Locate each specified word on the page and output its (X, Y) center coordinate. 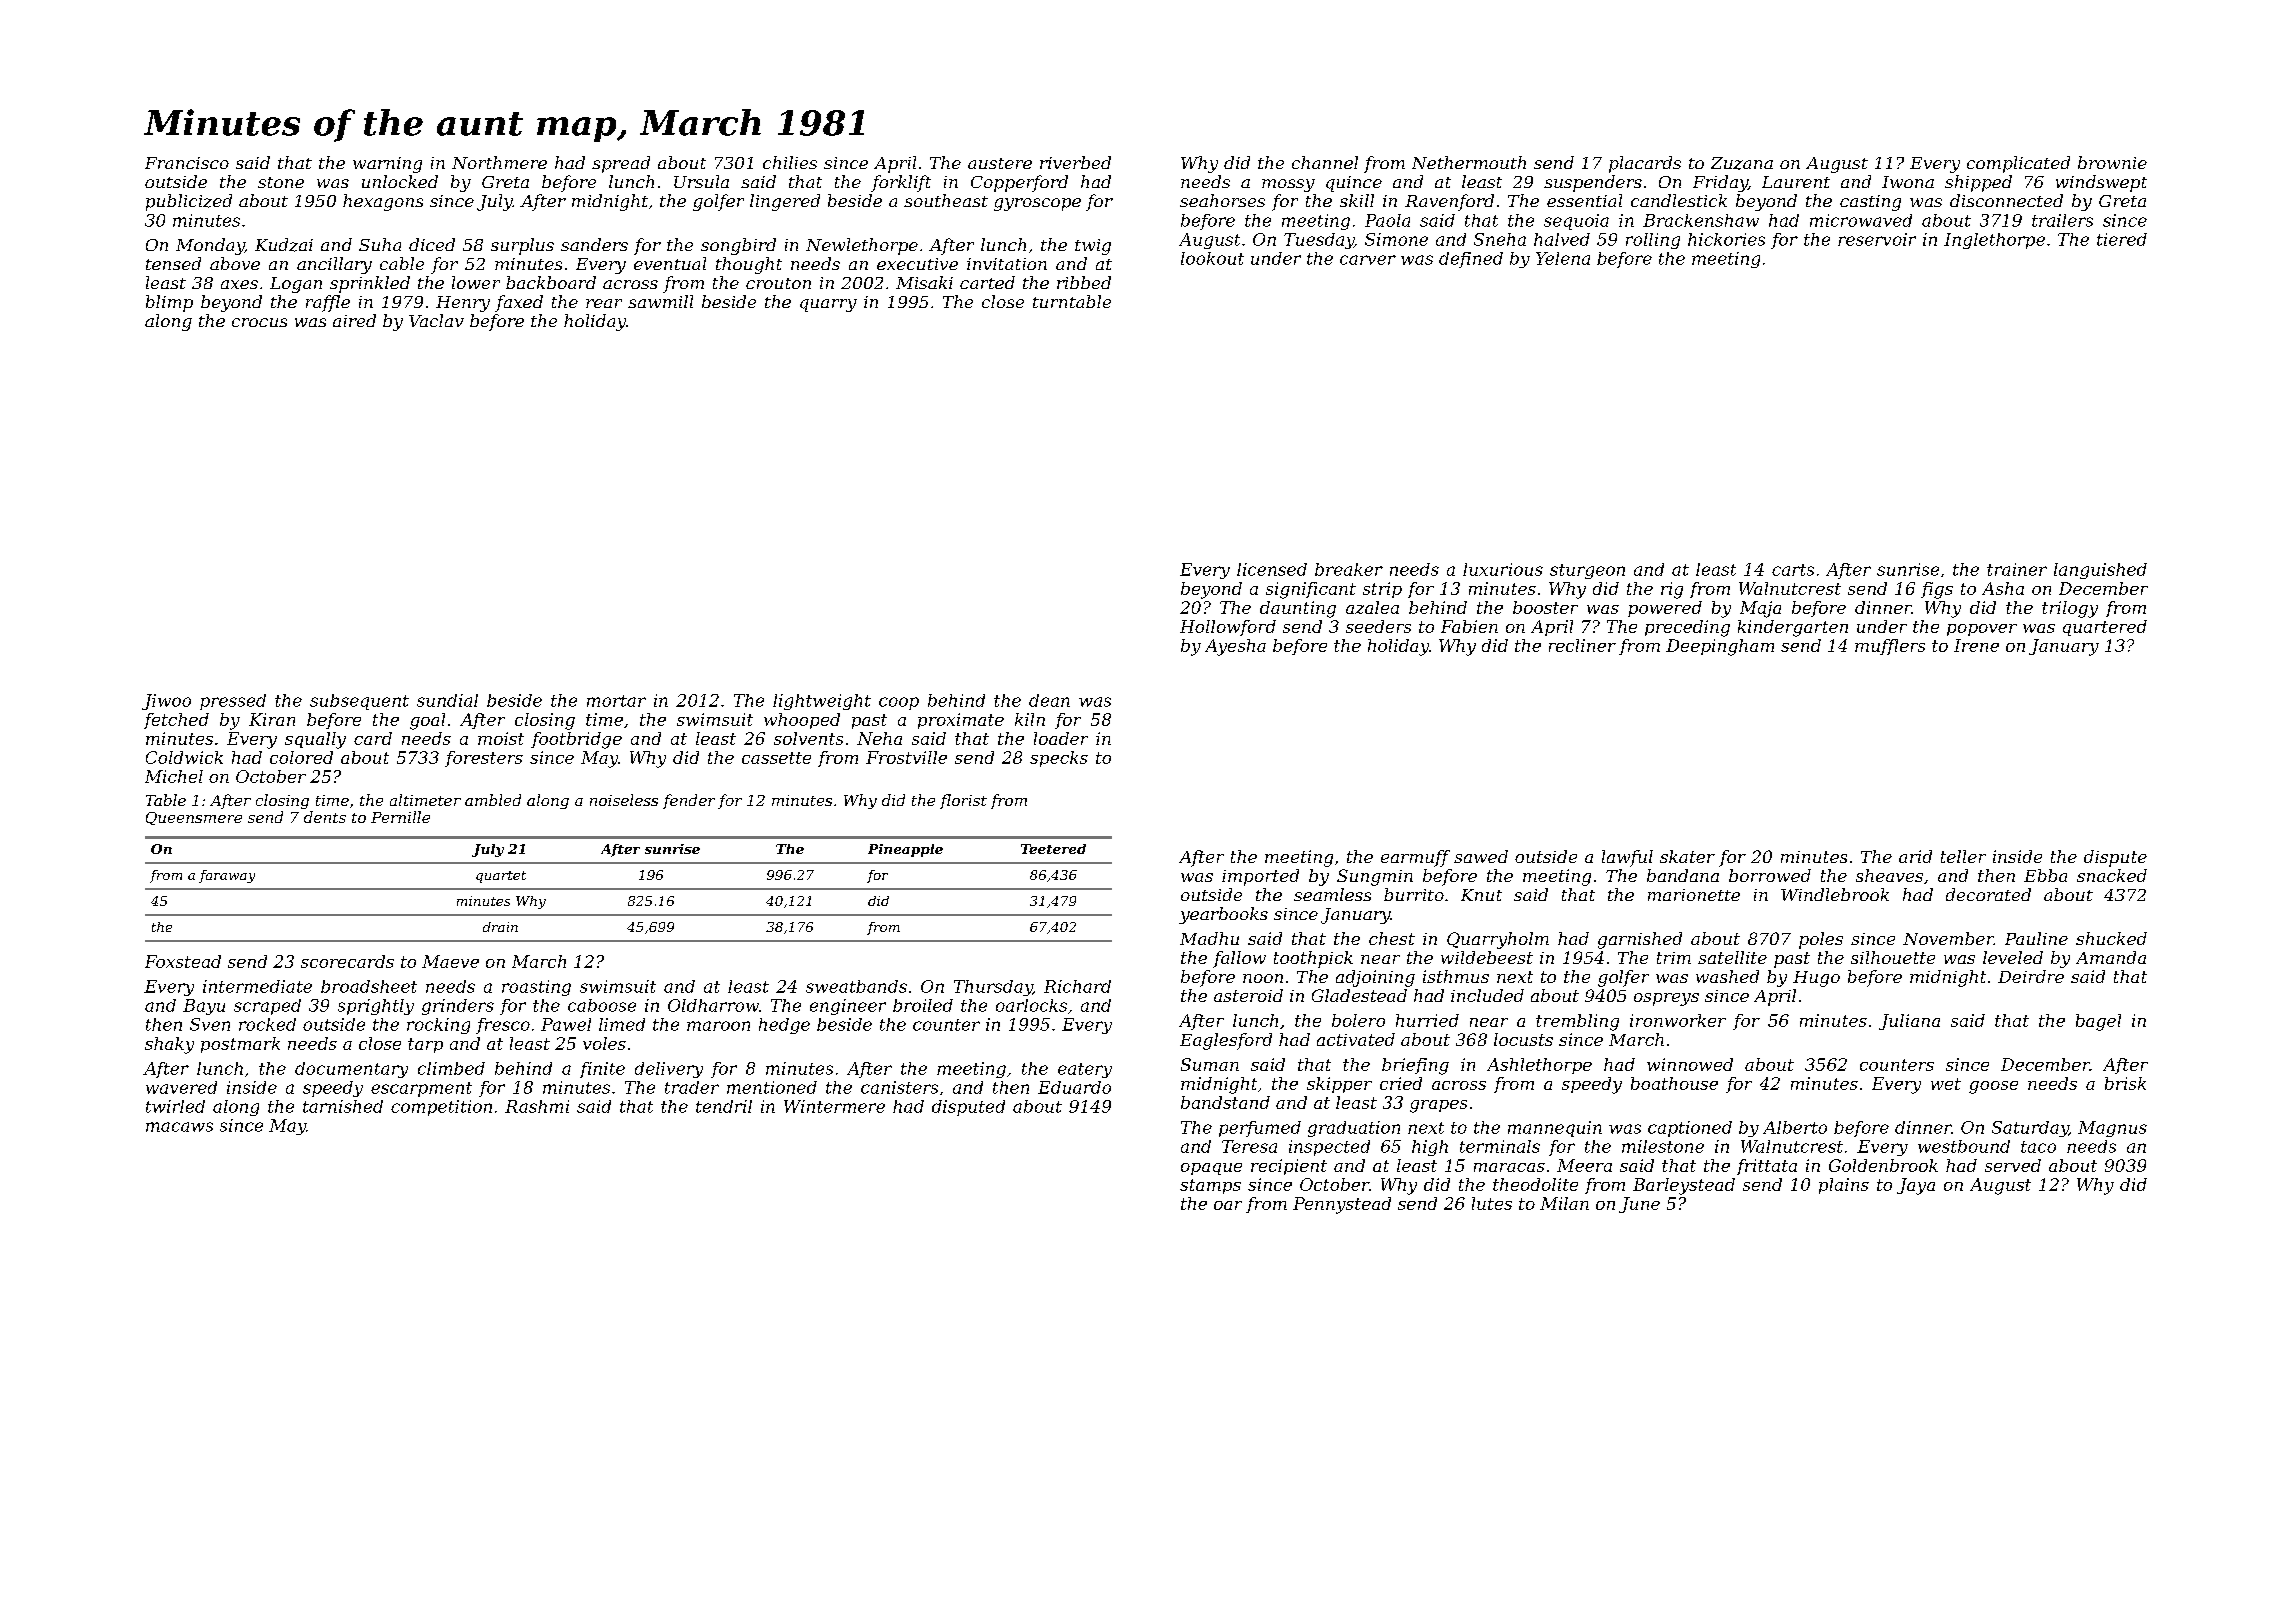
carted (987, 282)
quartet (501, 877)
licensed (1272, 569)
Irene (1976, 645)
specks (1059, 759)
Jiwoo (166, 702)
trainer (2017, 569)
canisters (899, 1087)
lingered (785, 202)
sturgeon (1587, 571)
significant (1311, 590)
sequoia (1576, 222)
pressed (233, 702)
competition (441, 1108)
